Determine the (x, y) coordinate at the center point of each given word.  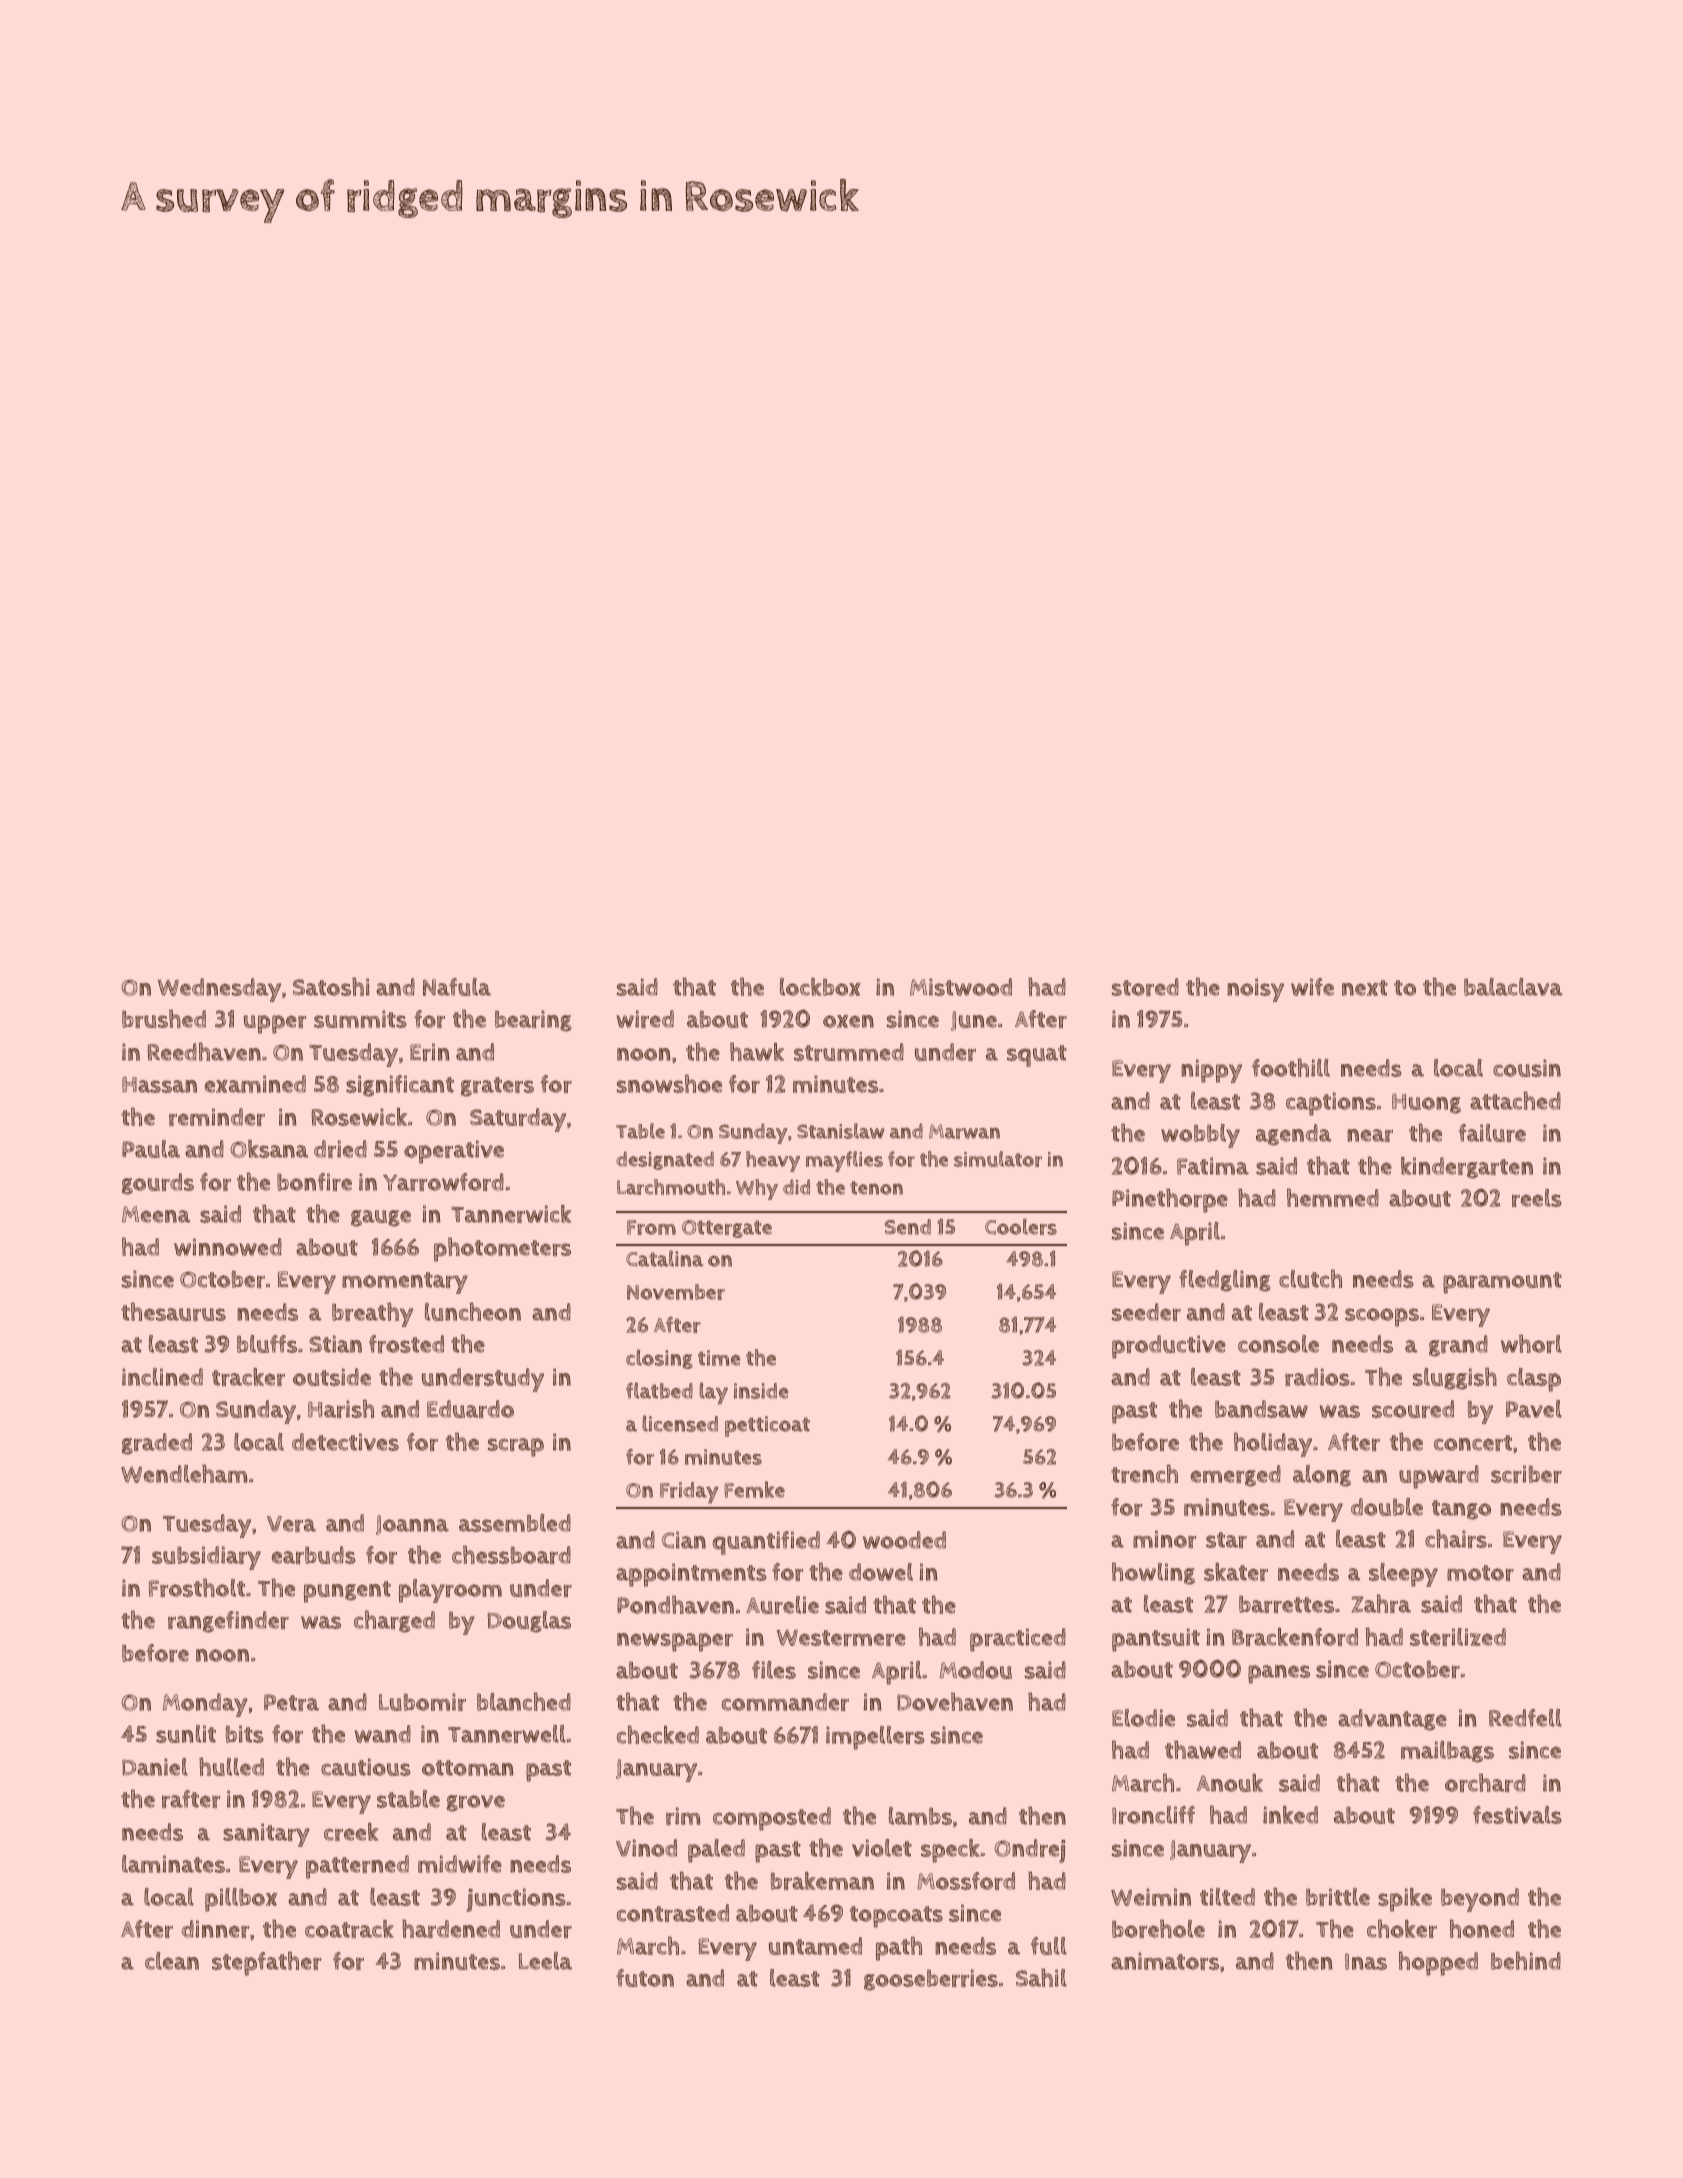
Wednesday (219, 990)
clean (172, 1961)
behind (1526, 1960)
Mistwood (961, 987)
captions (1331, 1104)
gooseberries (931, 1980)
